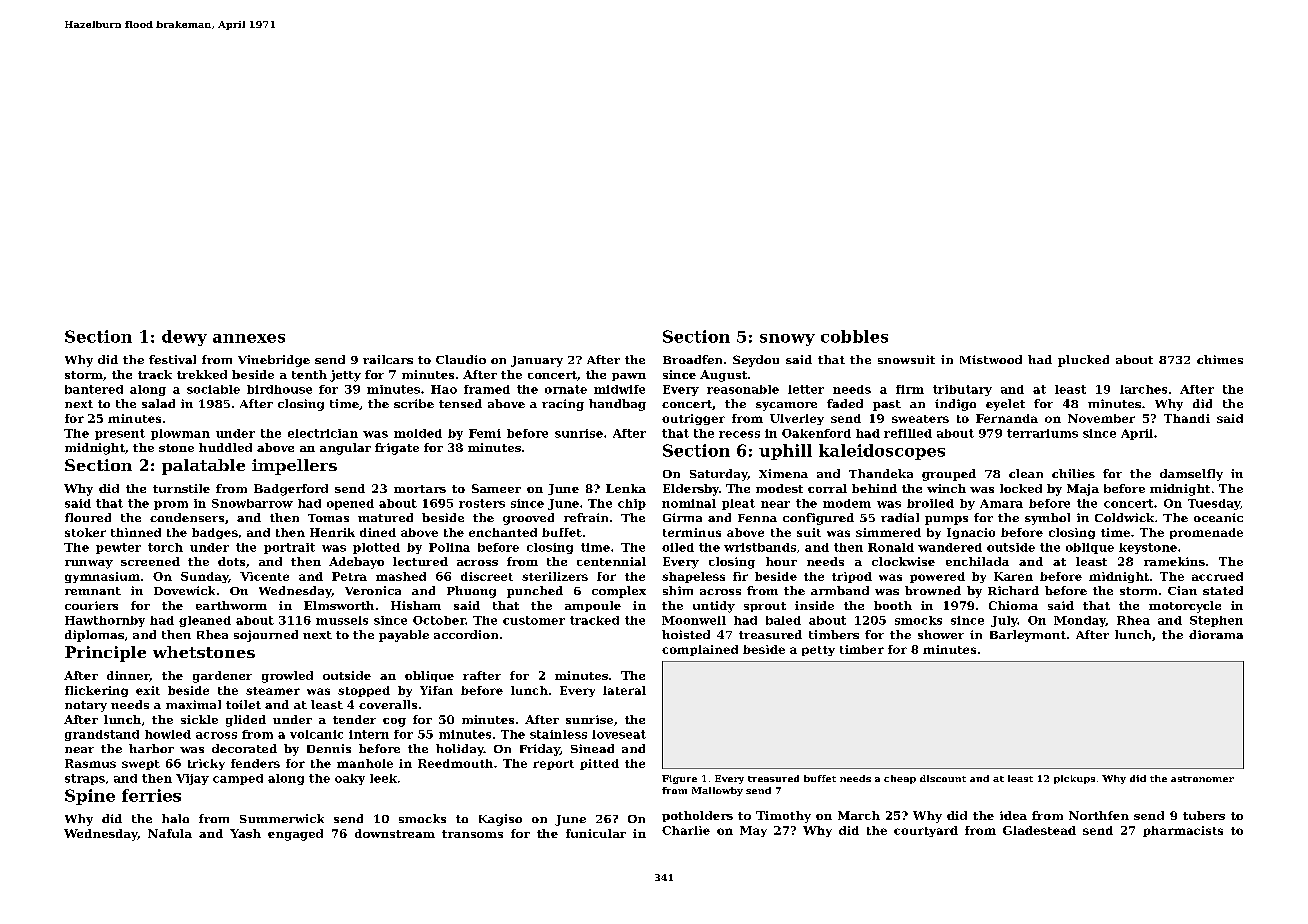 Image resolution: width=1308 pixels, height=924 pixels. What do you see at coordinates (854, 336) in the screenshot?
I see `cobbles` at bounding box center [854, 336].
